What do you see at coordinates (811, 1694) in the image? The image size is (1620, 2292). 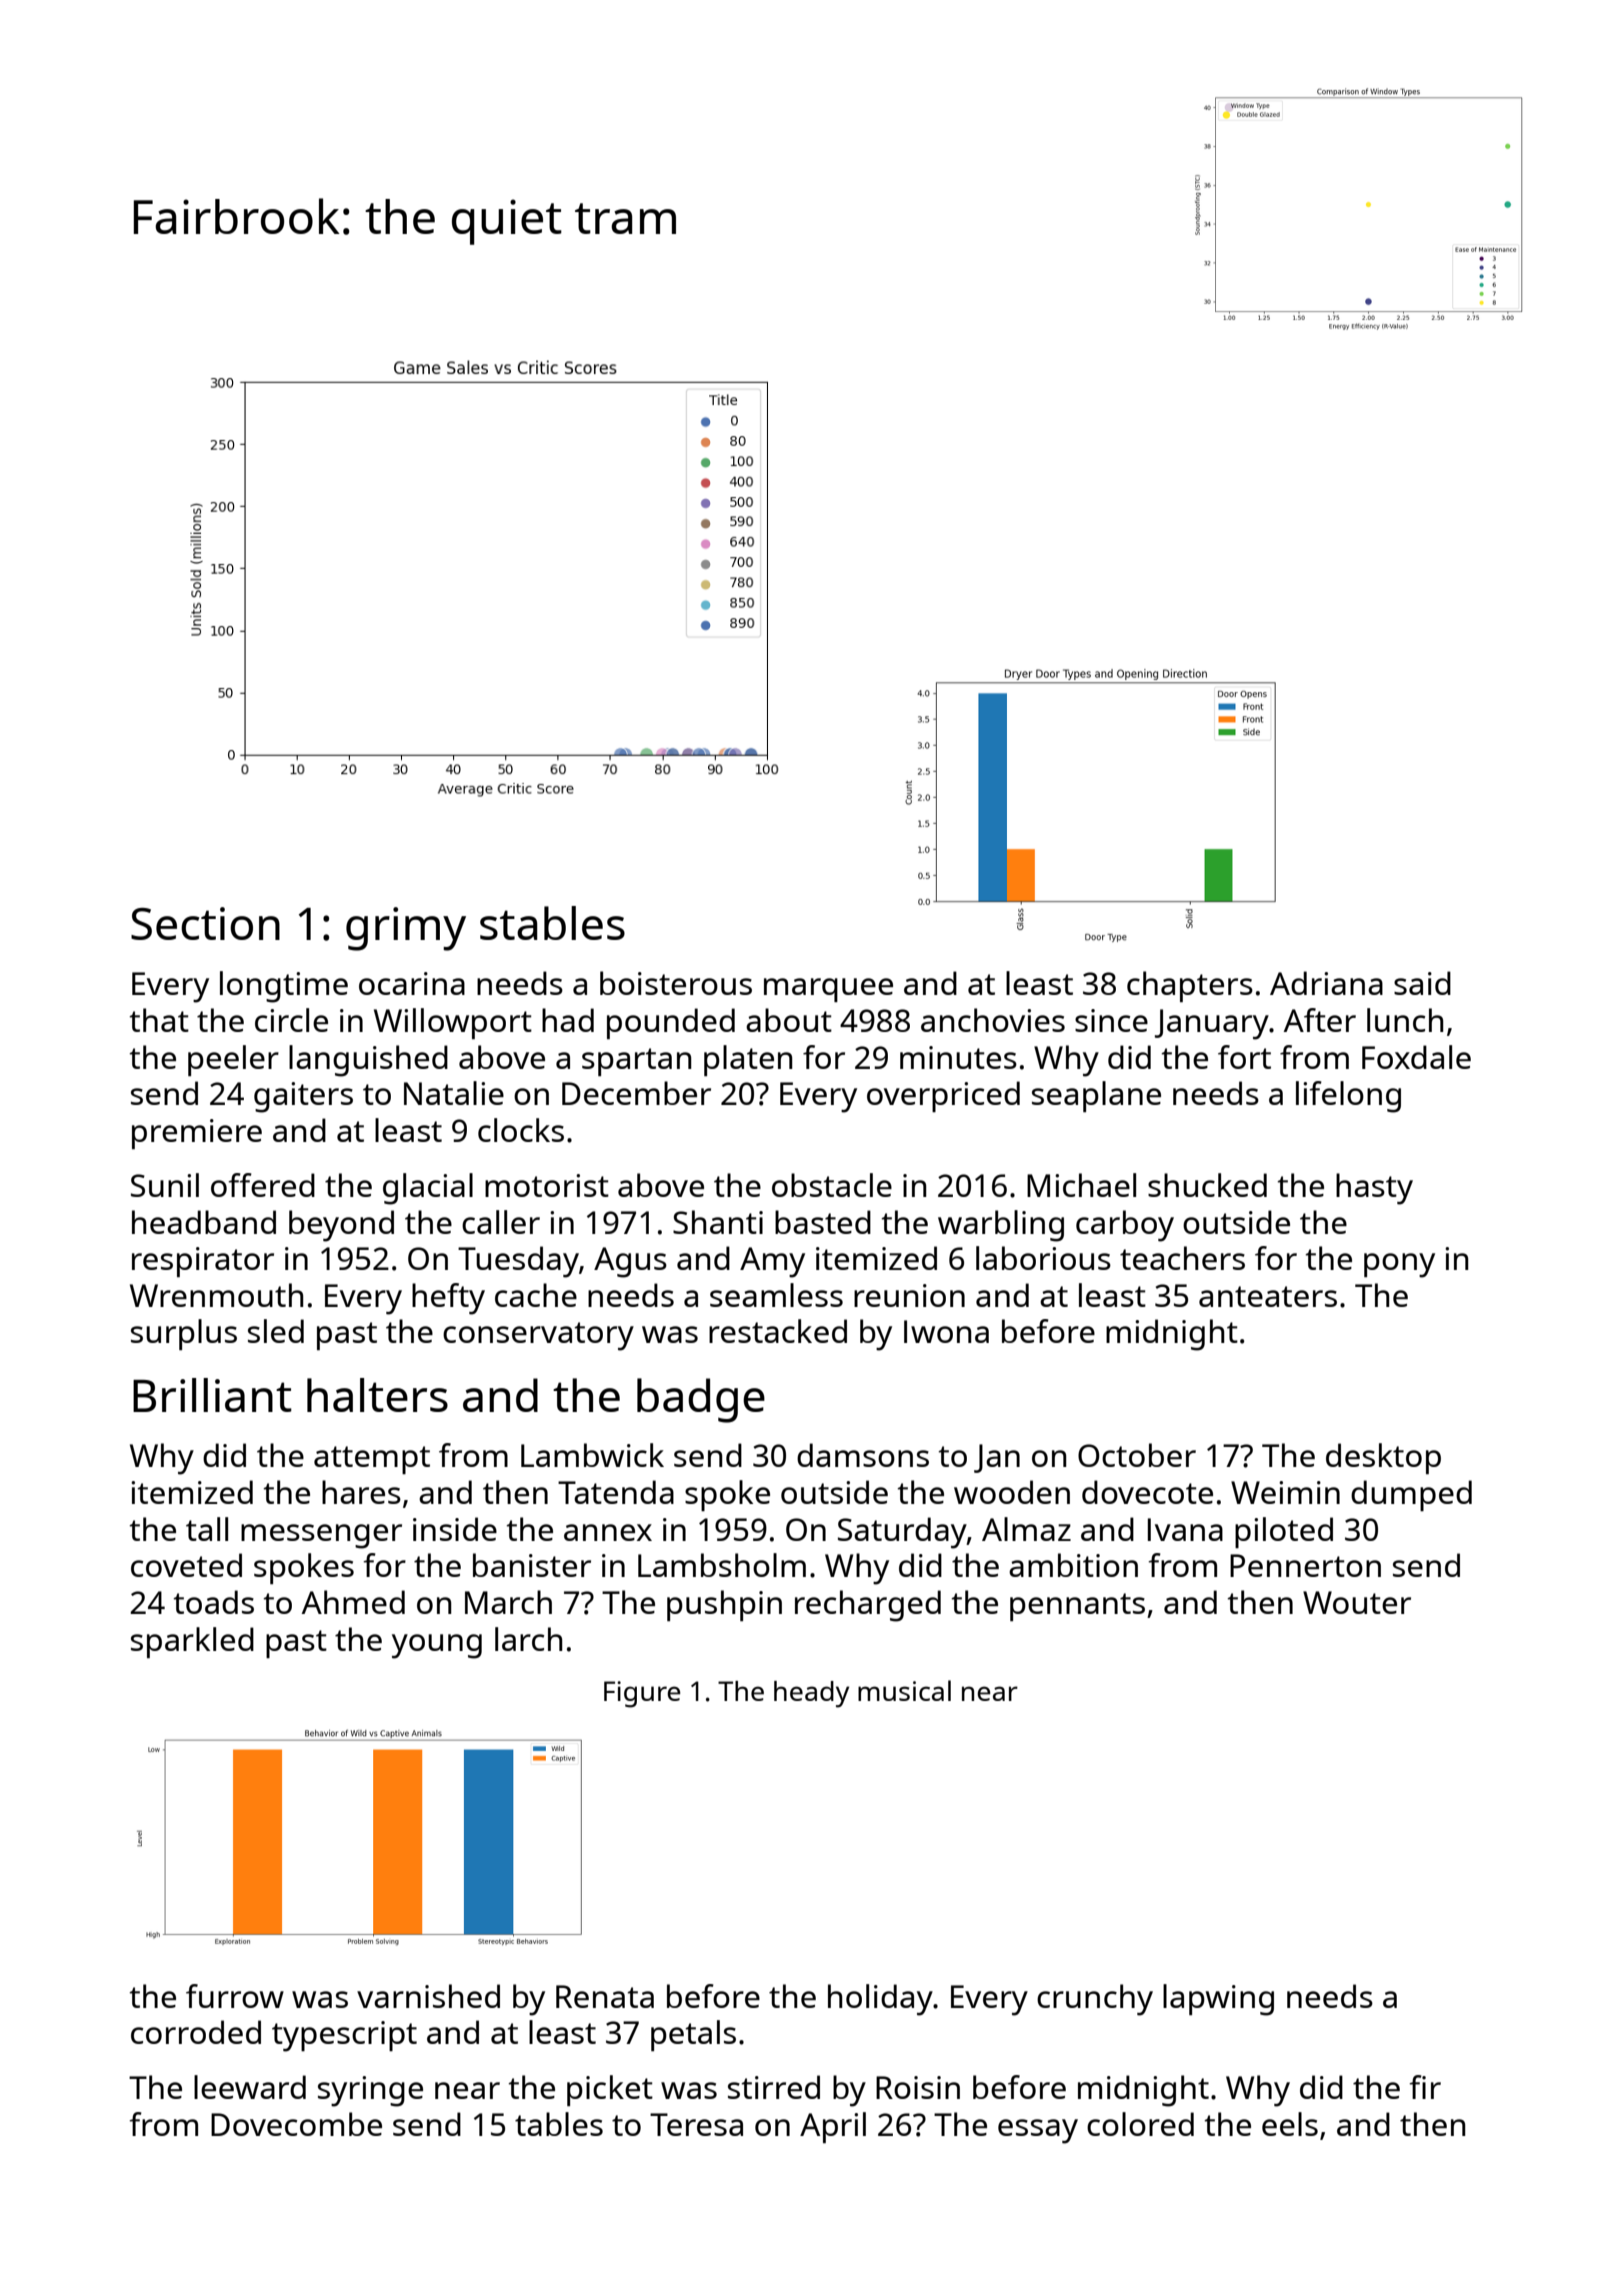 I see `heady` at bounding box center [811, 1694].
